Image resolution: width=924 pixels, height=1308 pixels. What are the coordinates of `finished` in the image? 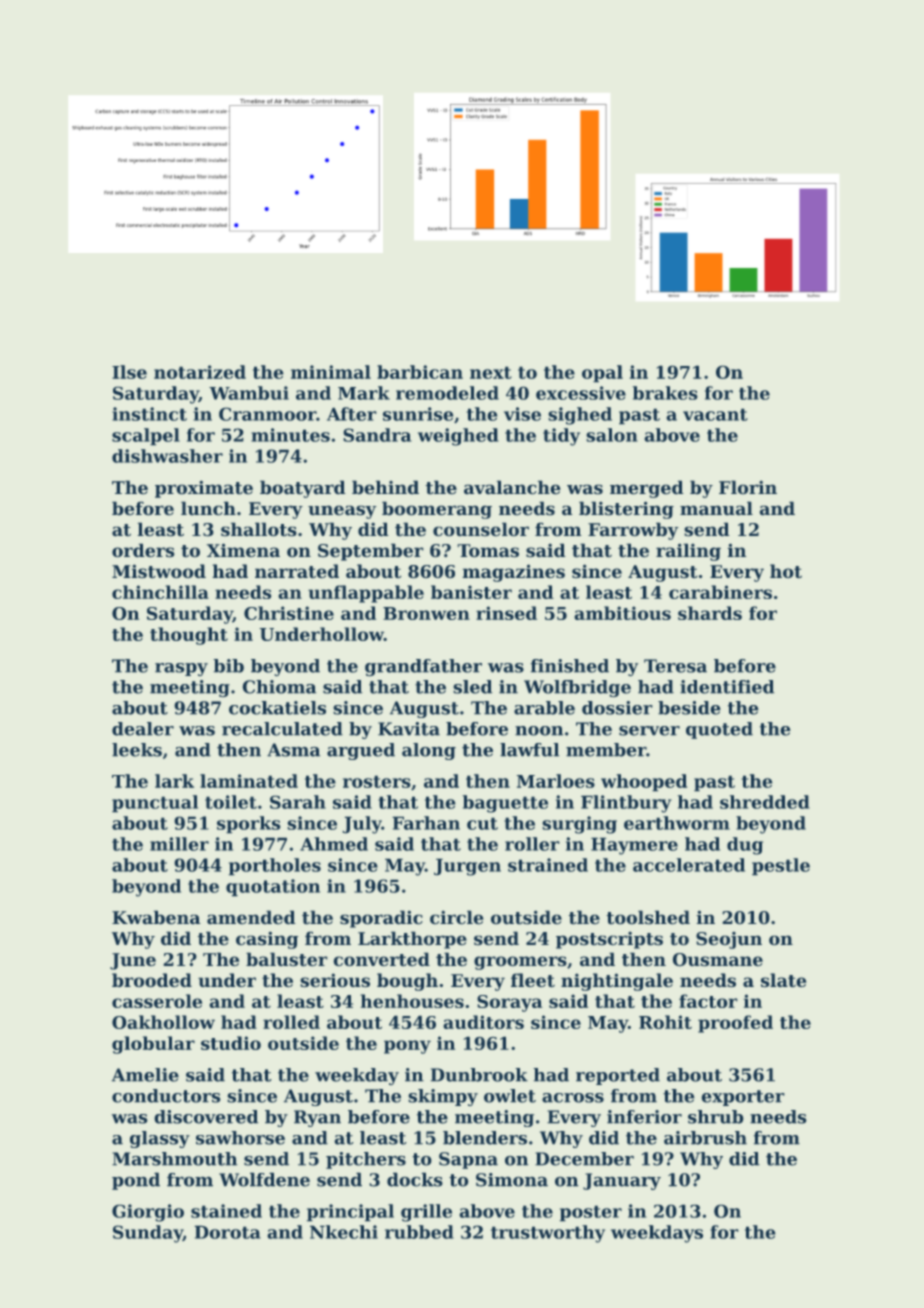 It's located at (570, 666).
